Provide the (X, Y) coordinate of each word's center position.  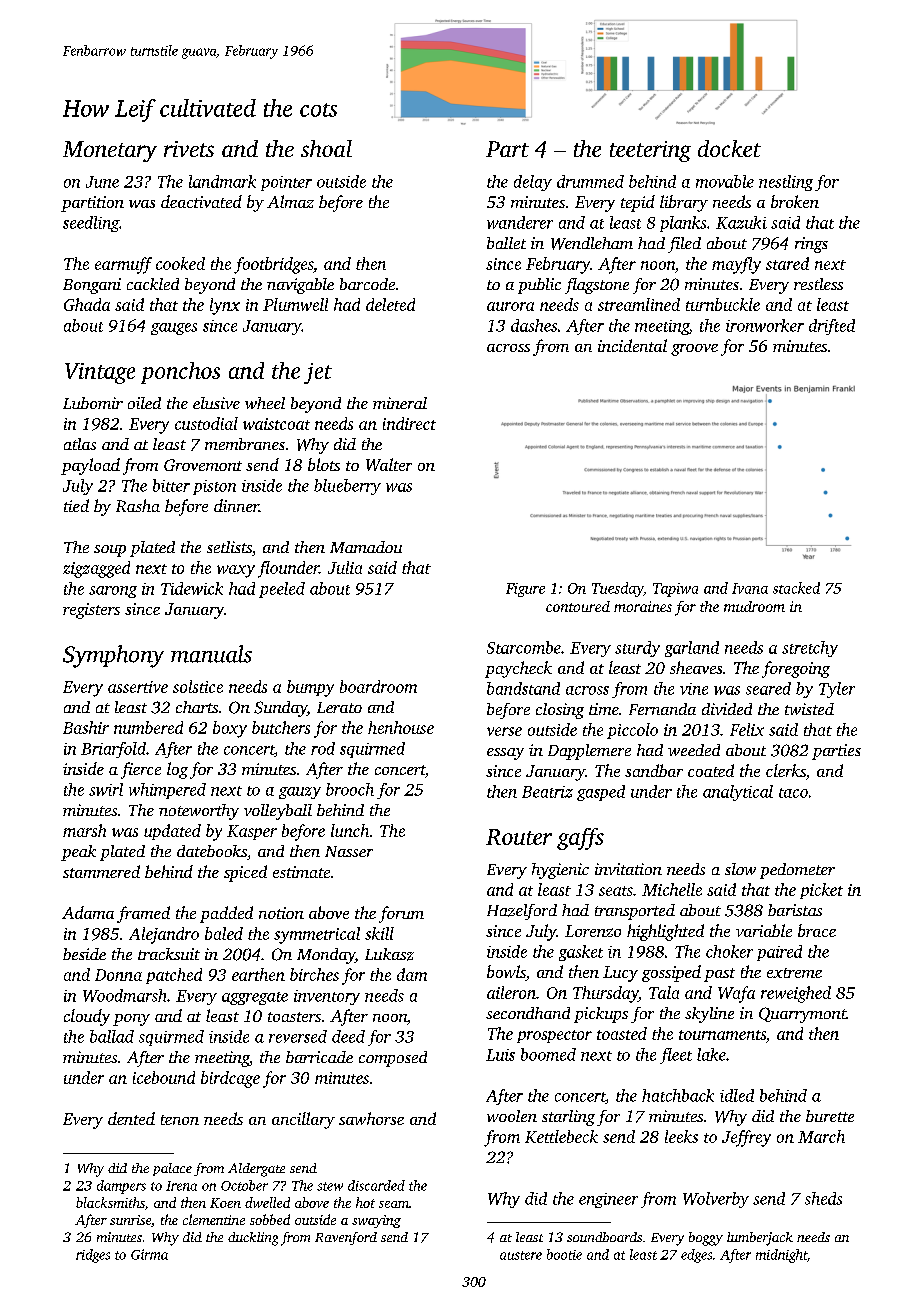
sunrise (130, 1220)
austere (521, 1255)
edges (696, 1256)
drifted (832, 327)
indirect (409, 423)
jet (318, 373)
